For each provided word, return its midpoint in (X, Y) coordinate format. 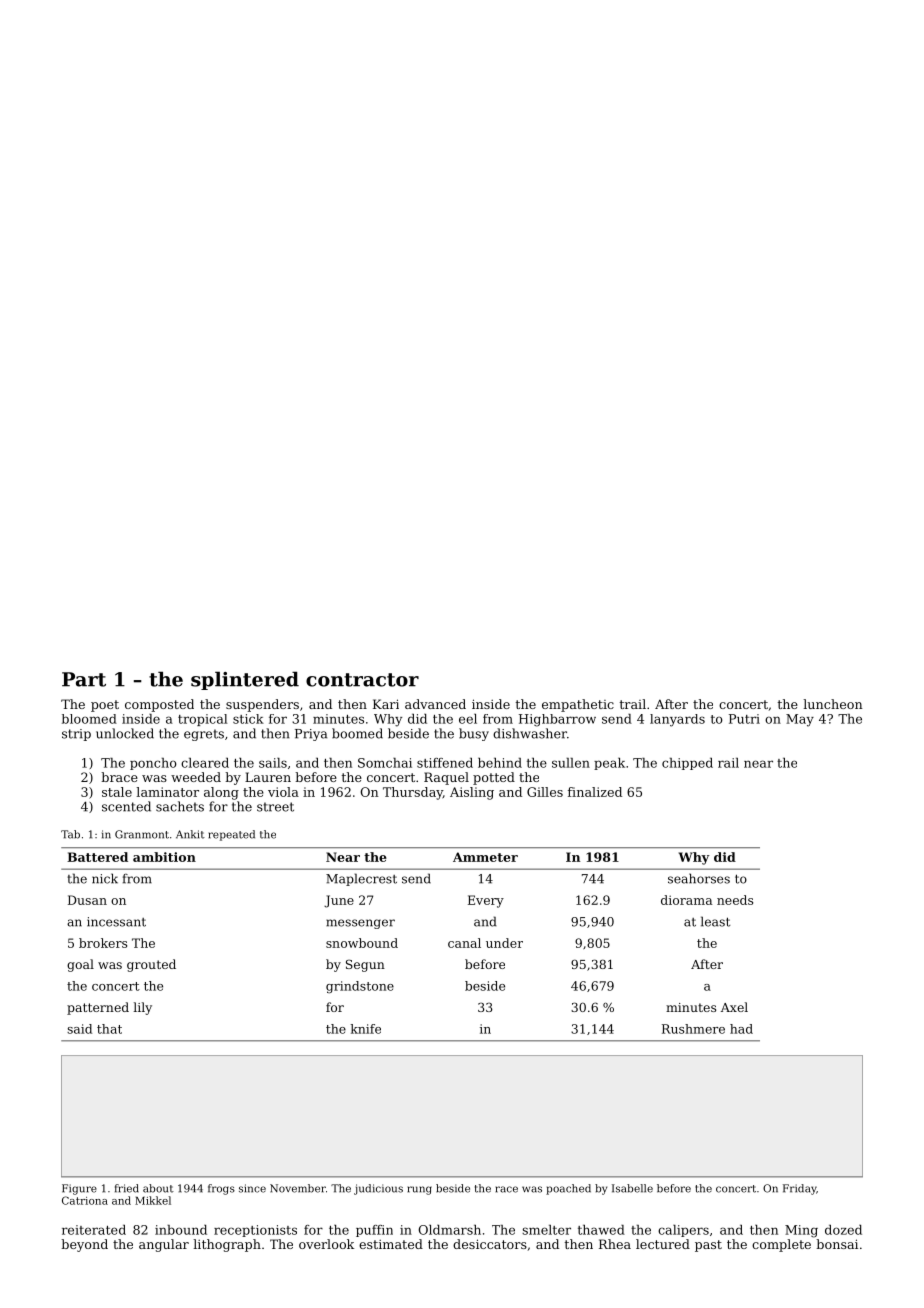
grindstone (360, 987)
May (800, 720)
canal (464, 943)
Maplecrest (361, 879)
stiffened (445, 763)
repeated (232, 835)
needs (735, 900)
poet (105, 706)
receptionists (255, 1231)
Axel (734, 1007)
